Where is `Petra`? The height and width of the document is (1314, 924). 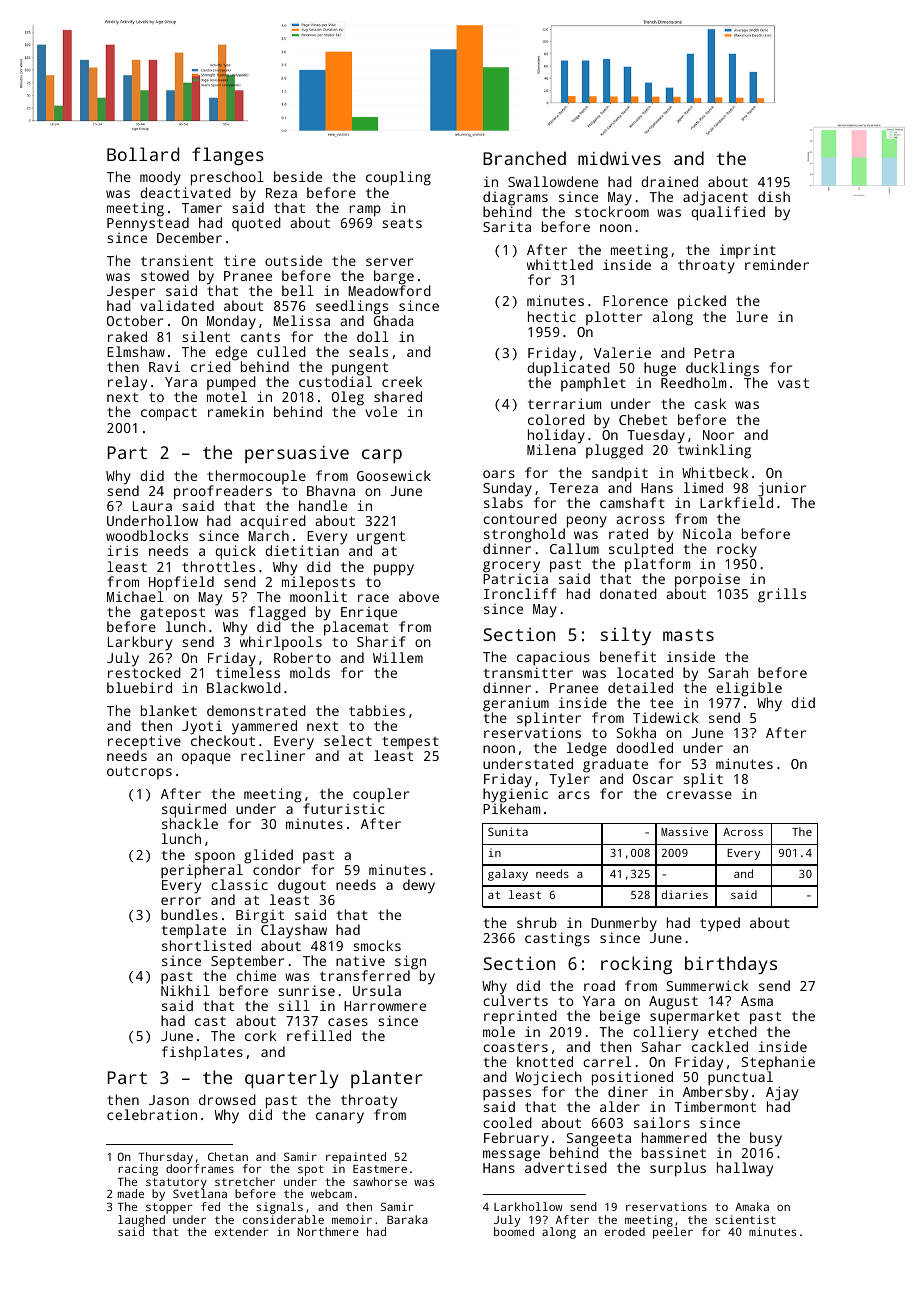 Petra is located at coordinates (714, 353).
